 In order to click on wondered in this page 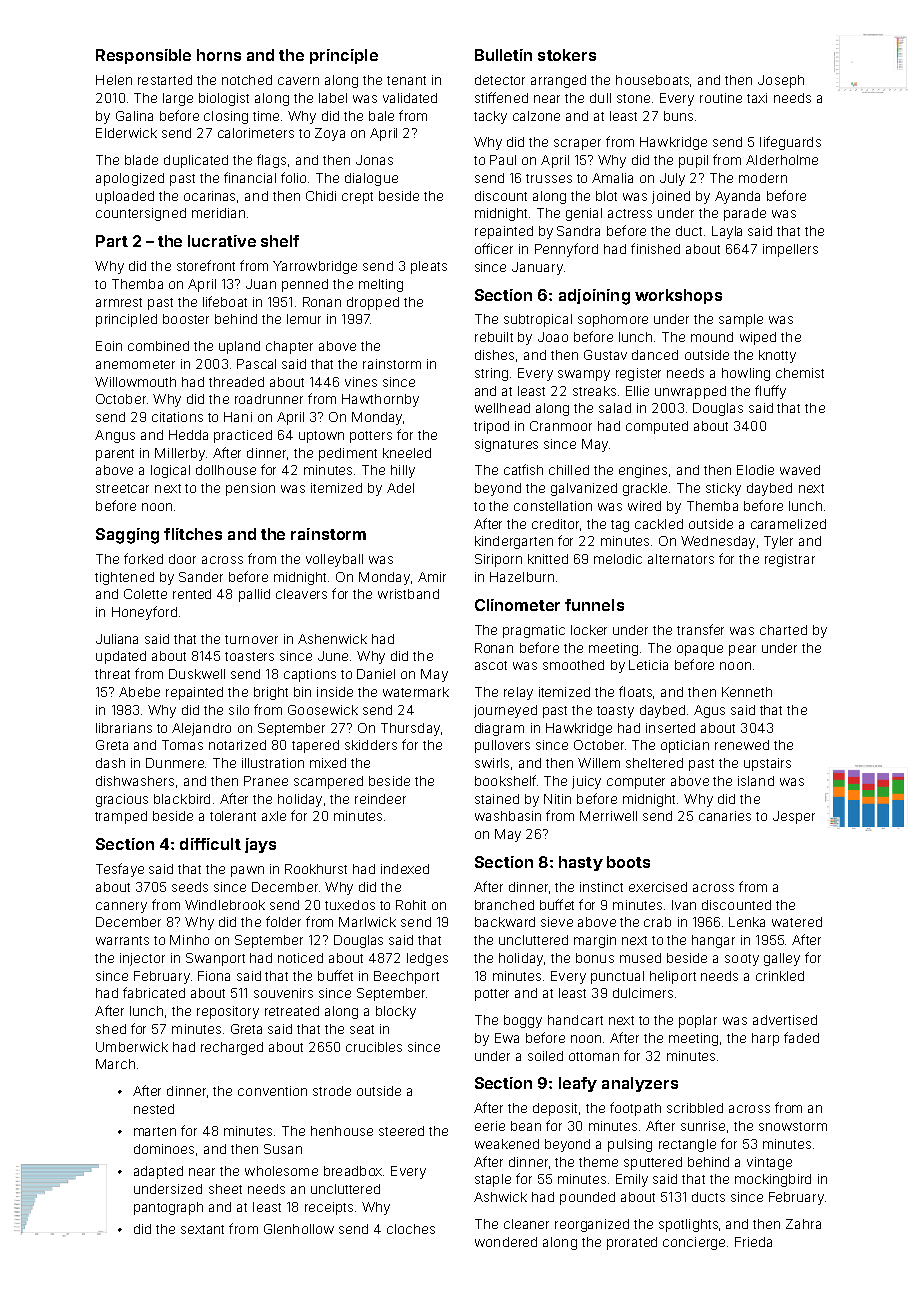, I will do `click(506, 1242)`.
